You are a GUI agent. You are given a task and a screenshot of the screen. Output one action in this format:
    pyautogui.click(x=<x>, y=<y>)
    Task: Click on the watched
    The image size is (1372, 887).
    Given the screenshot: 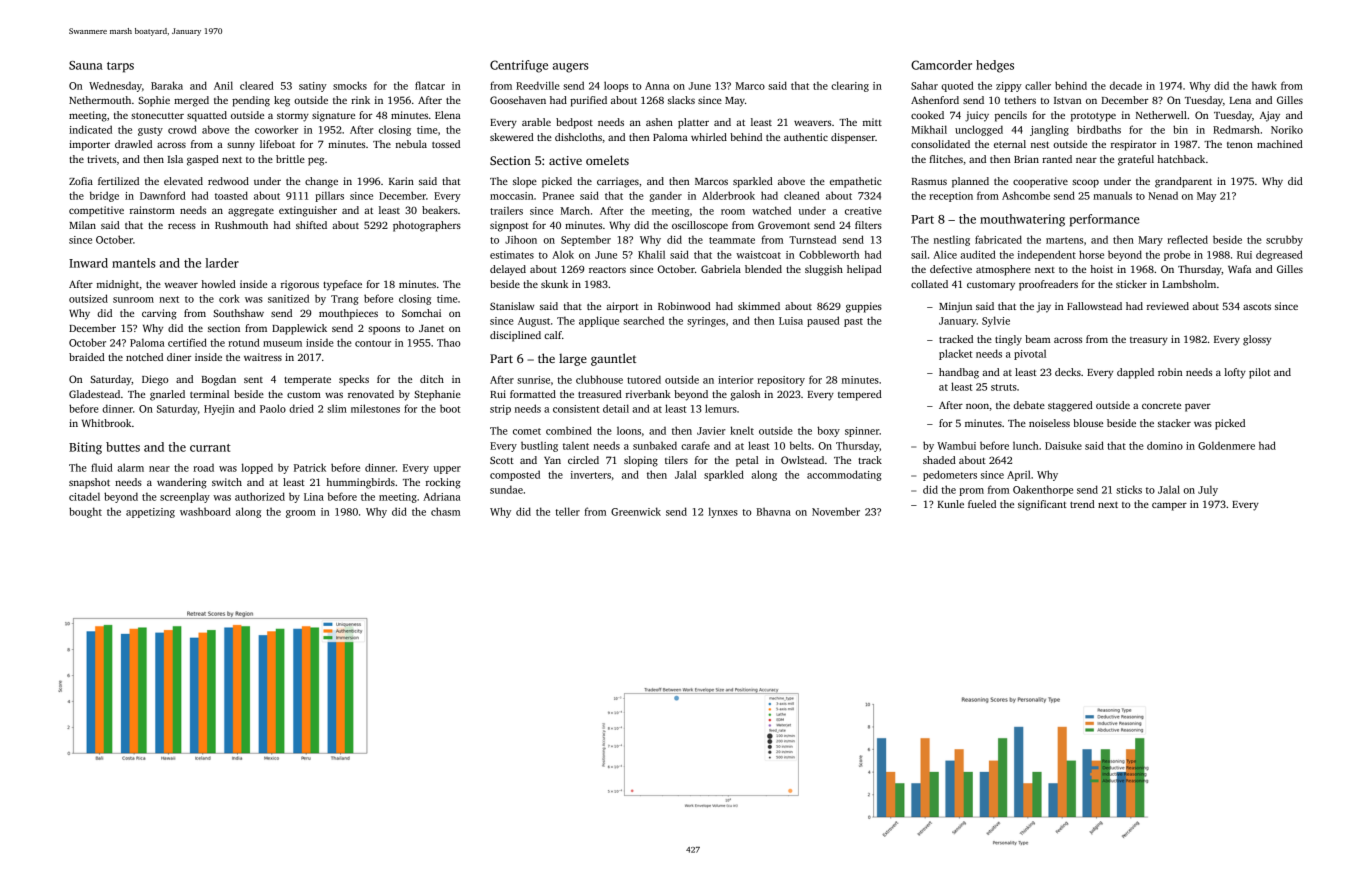 What is the action you would take?
    pyautogui.click(x=771, y=210)
